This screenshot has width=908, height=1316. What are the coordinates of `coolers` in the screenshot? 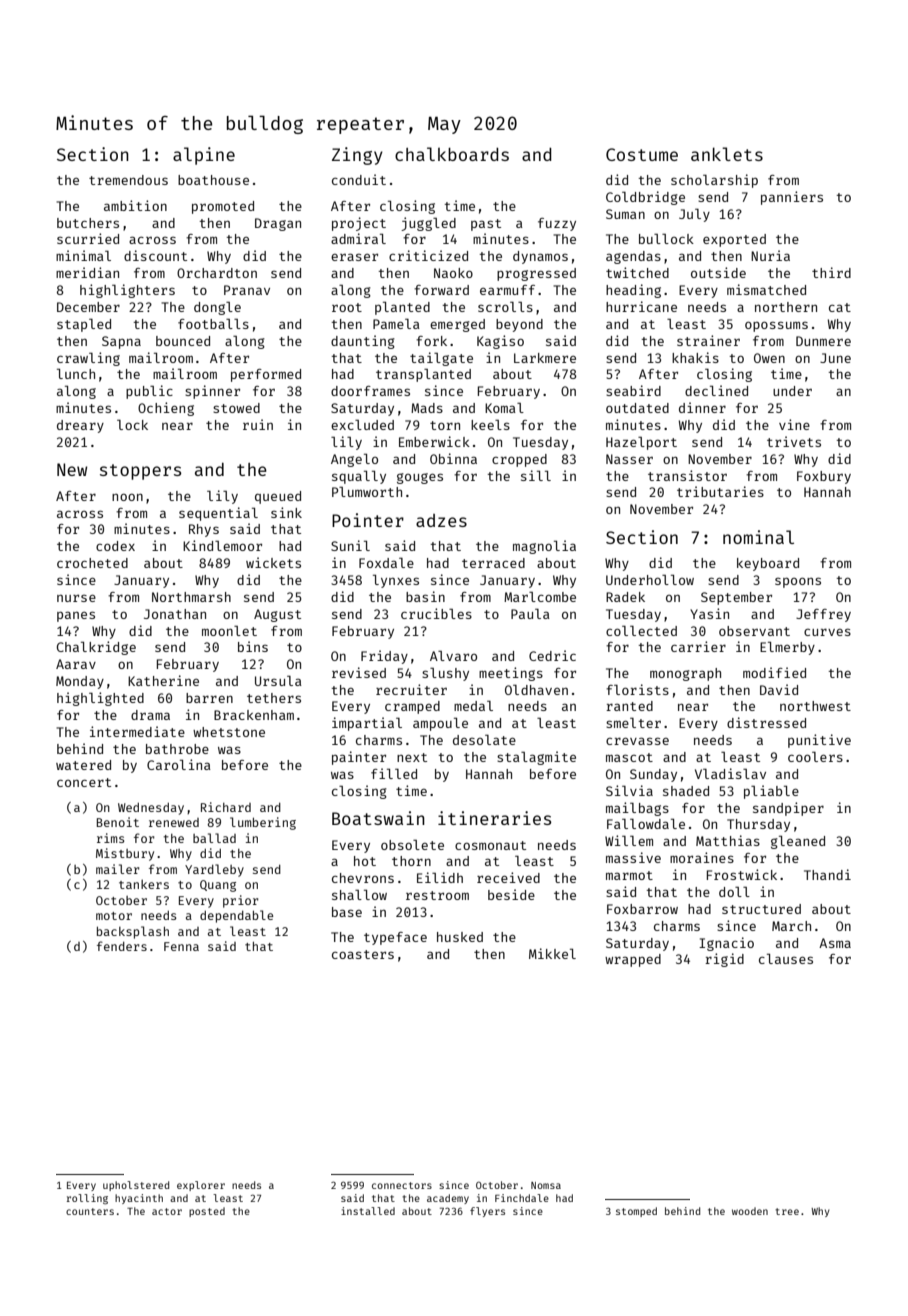 It's located at (815, 756).
